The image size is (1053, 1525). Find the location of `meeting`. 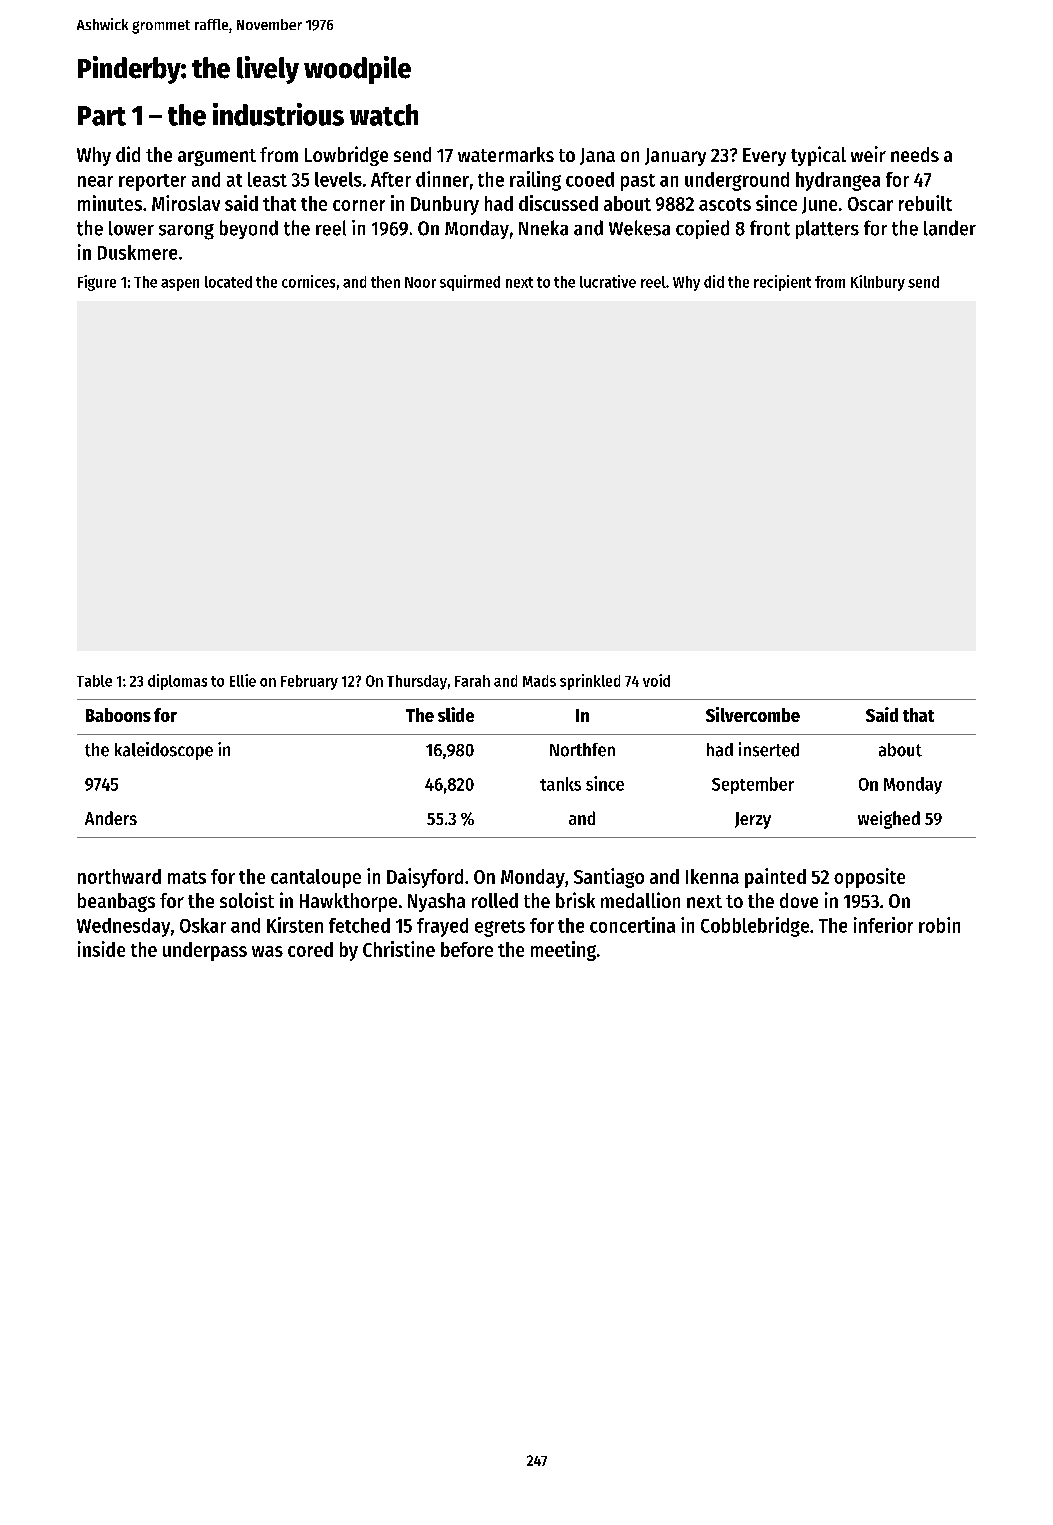

meeting is located at coordinates (563, 951).
